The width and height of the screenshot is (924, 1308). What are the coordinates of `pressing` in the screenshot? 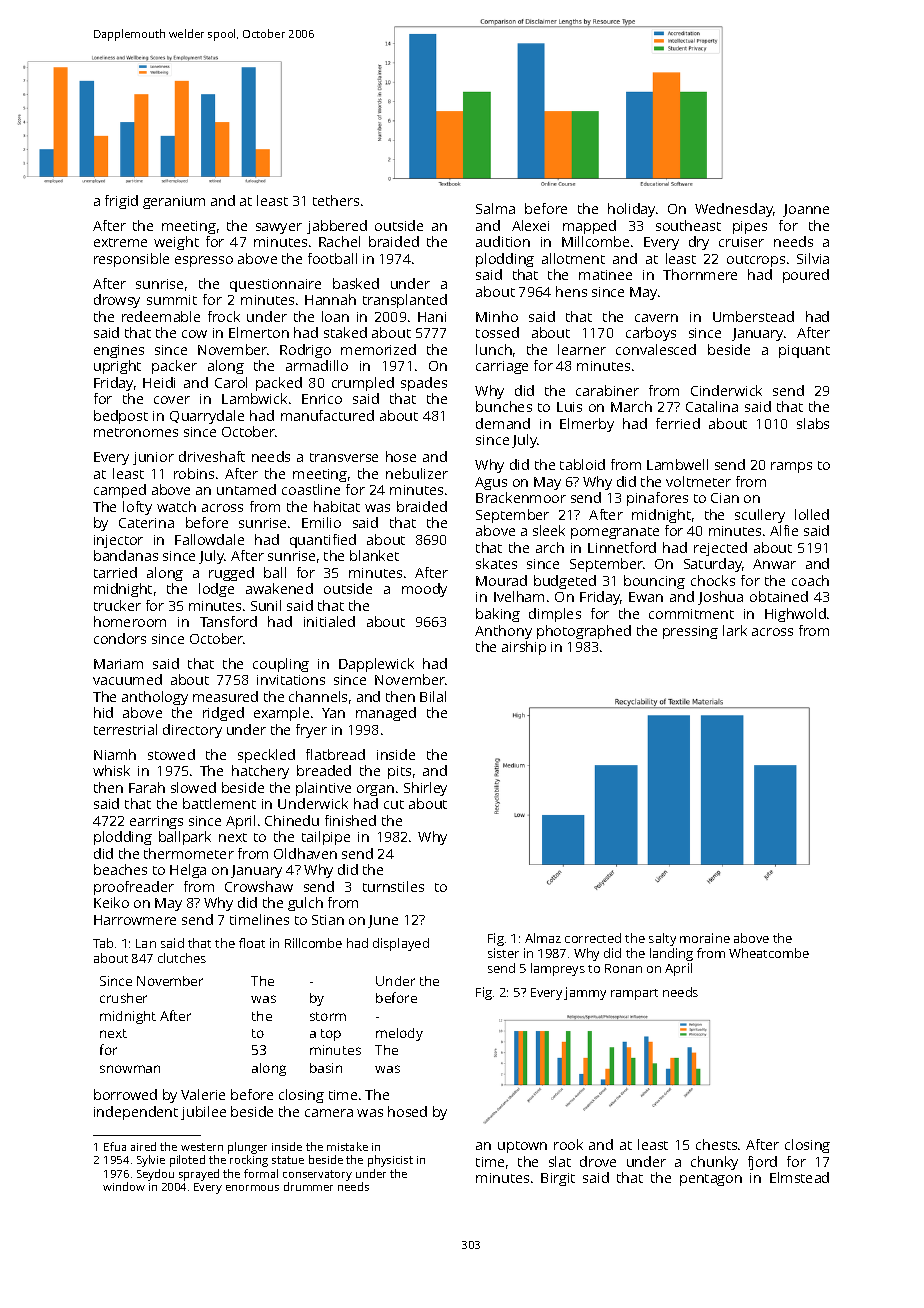 It's located at (690, 632).
